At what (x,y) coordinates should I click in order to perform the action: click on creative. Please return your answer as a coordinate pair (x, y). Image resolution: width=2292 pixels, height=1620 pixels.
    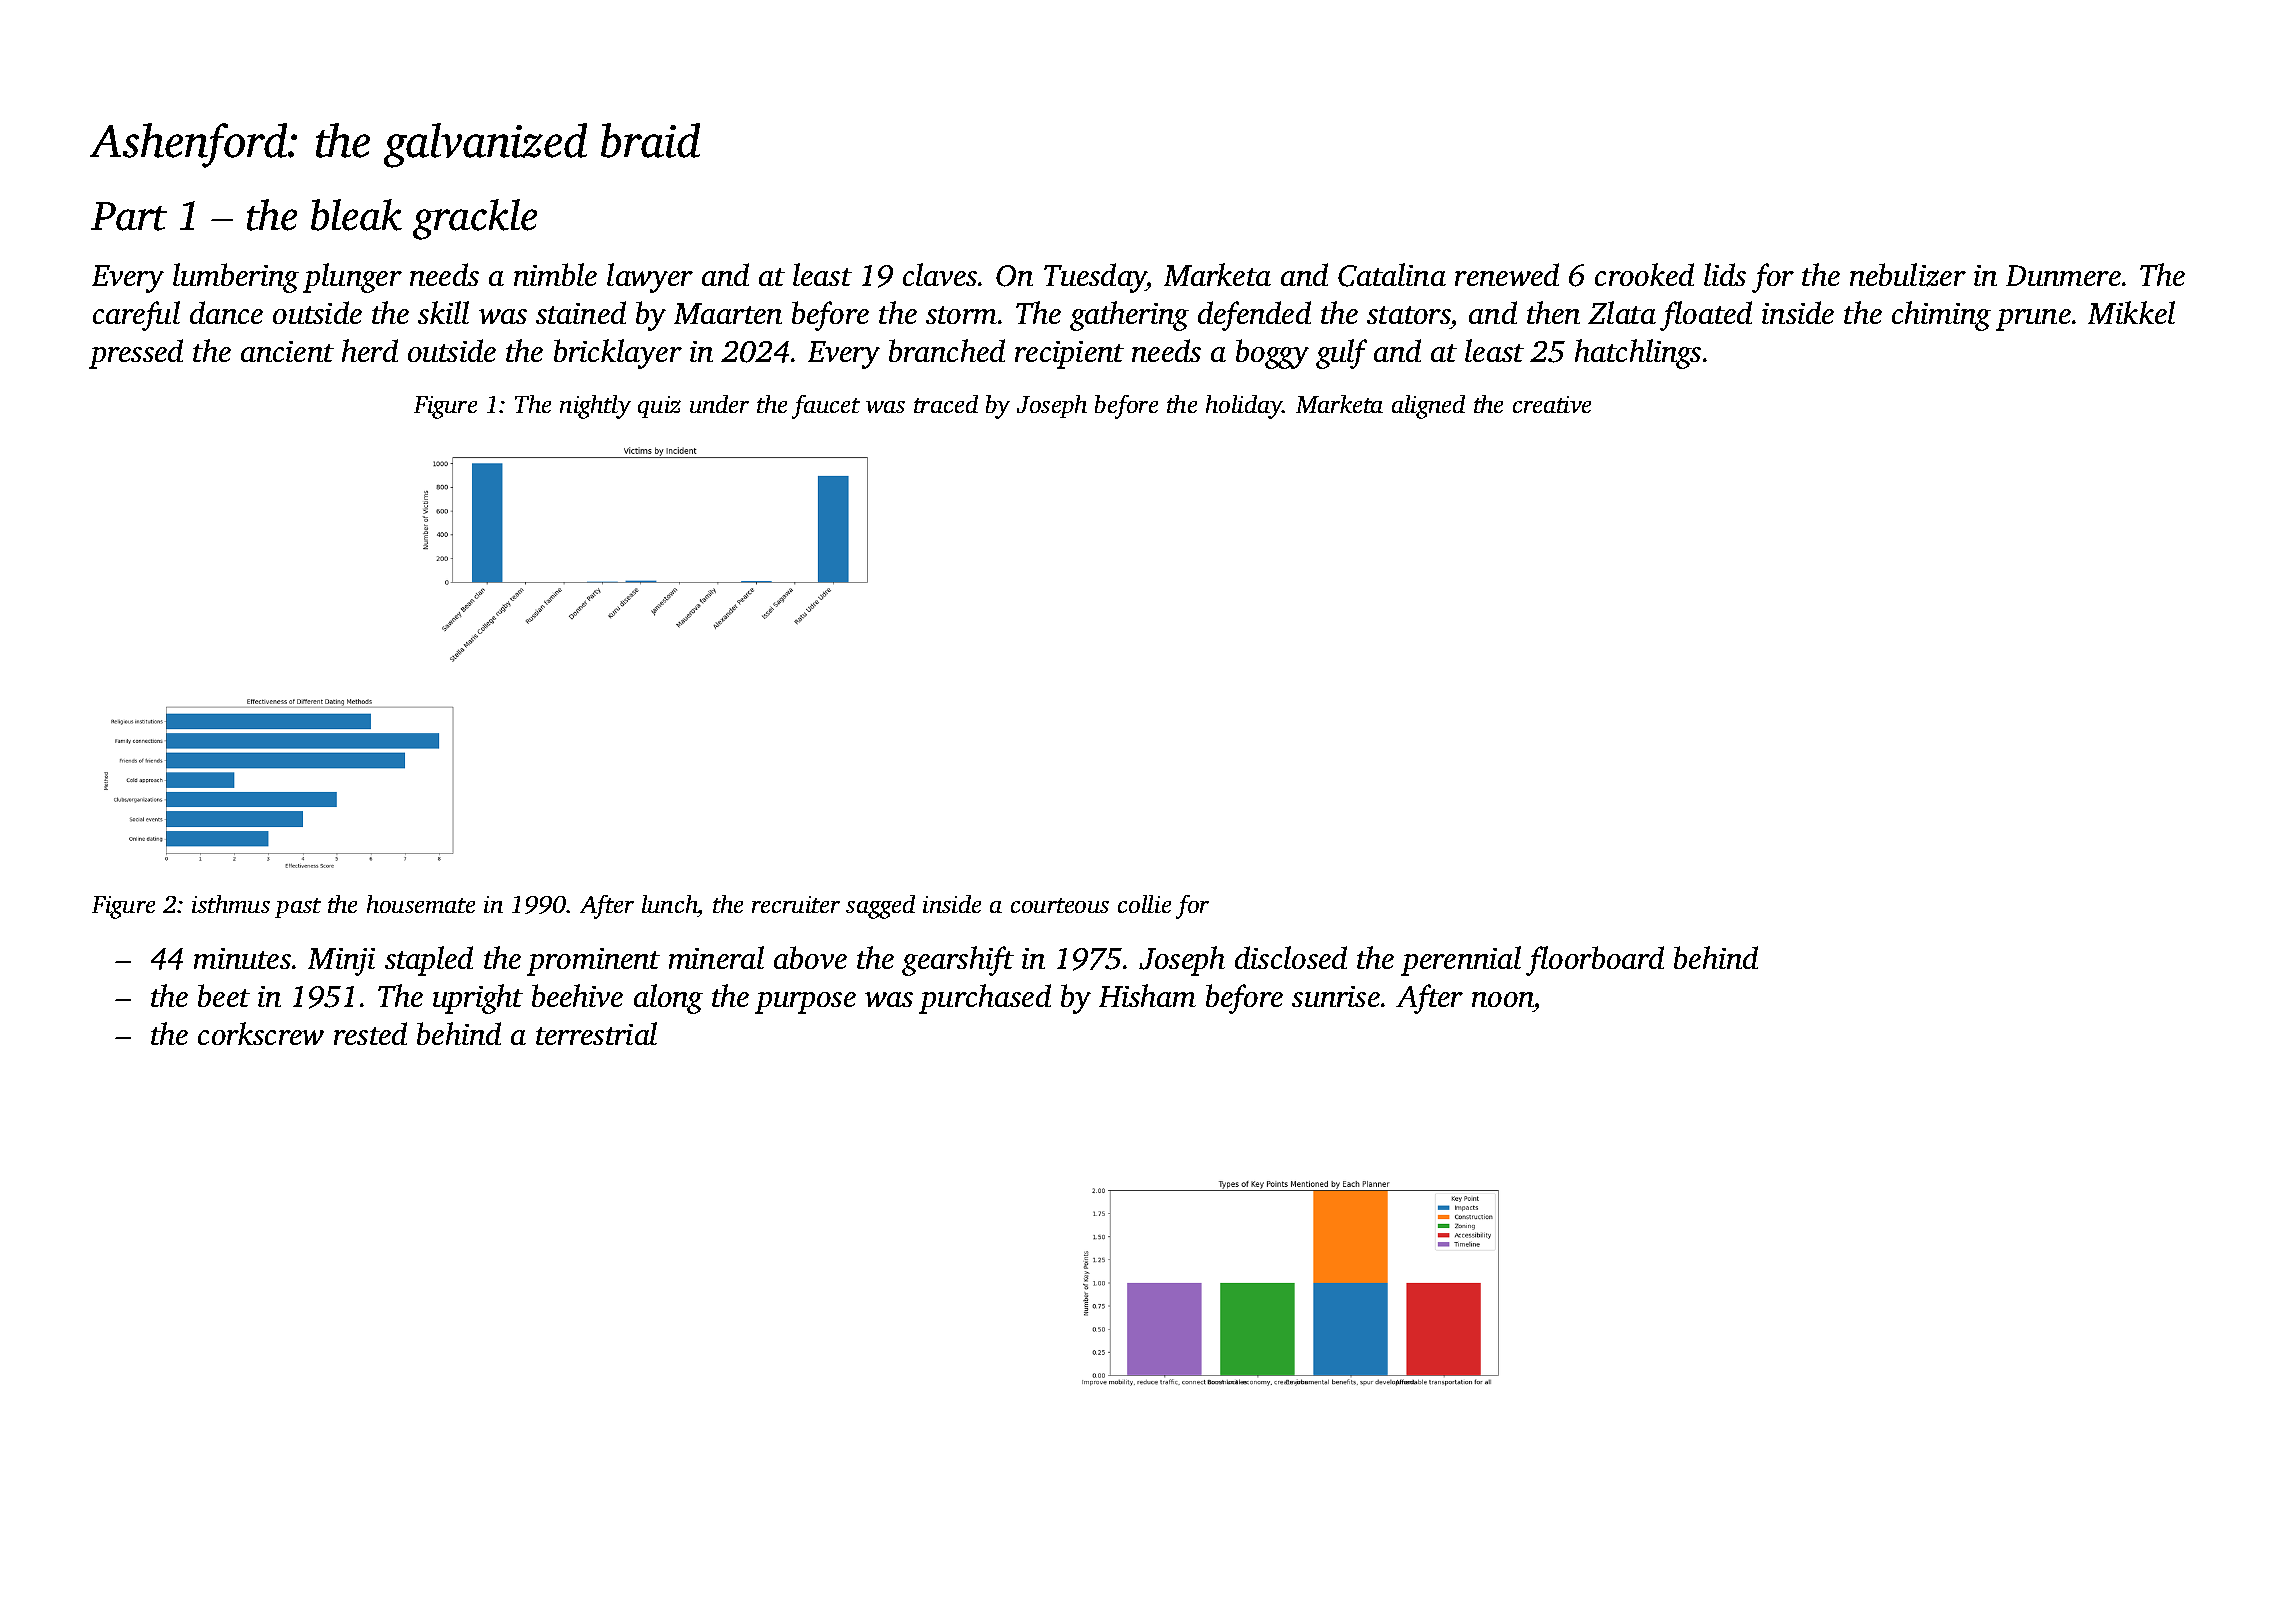
    Looking at the image, I should click on (1552, 404).
